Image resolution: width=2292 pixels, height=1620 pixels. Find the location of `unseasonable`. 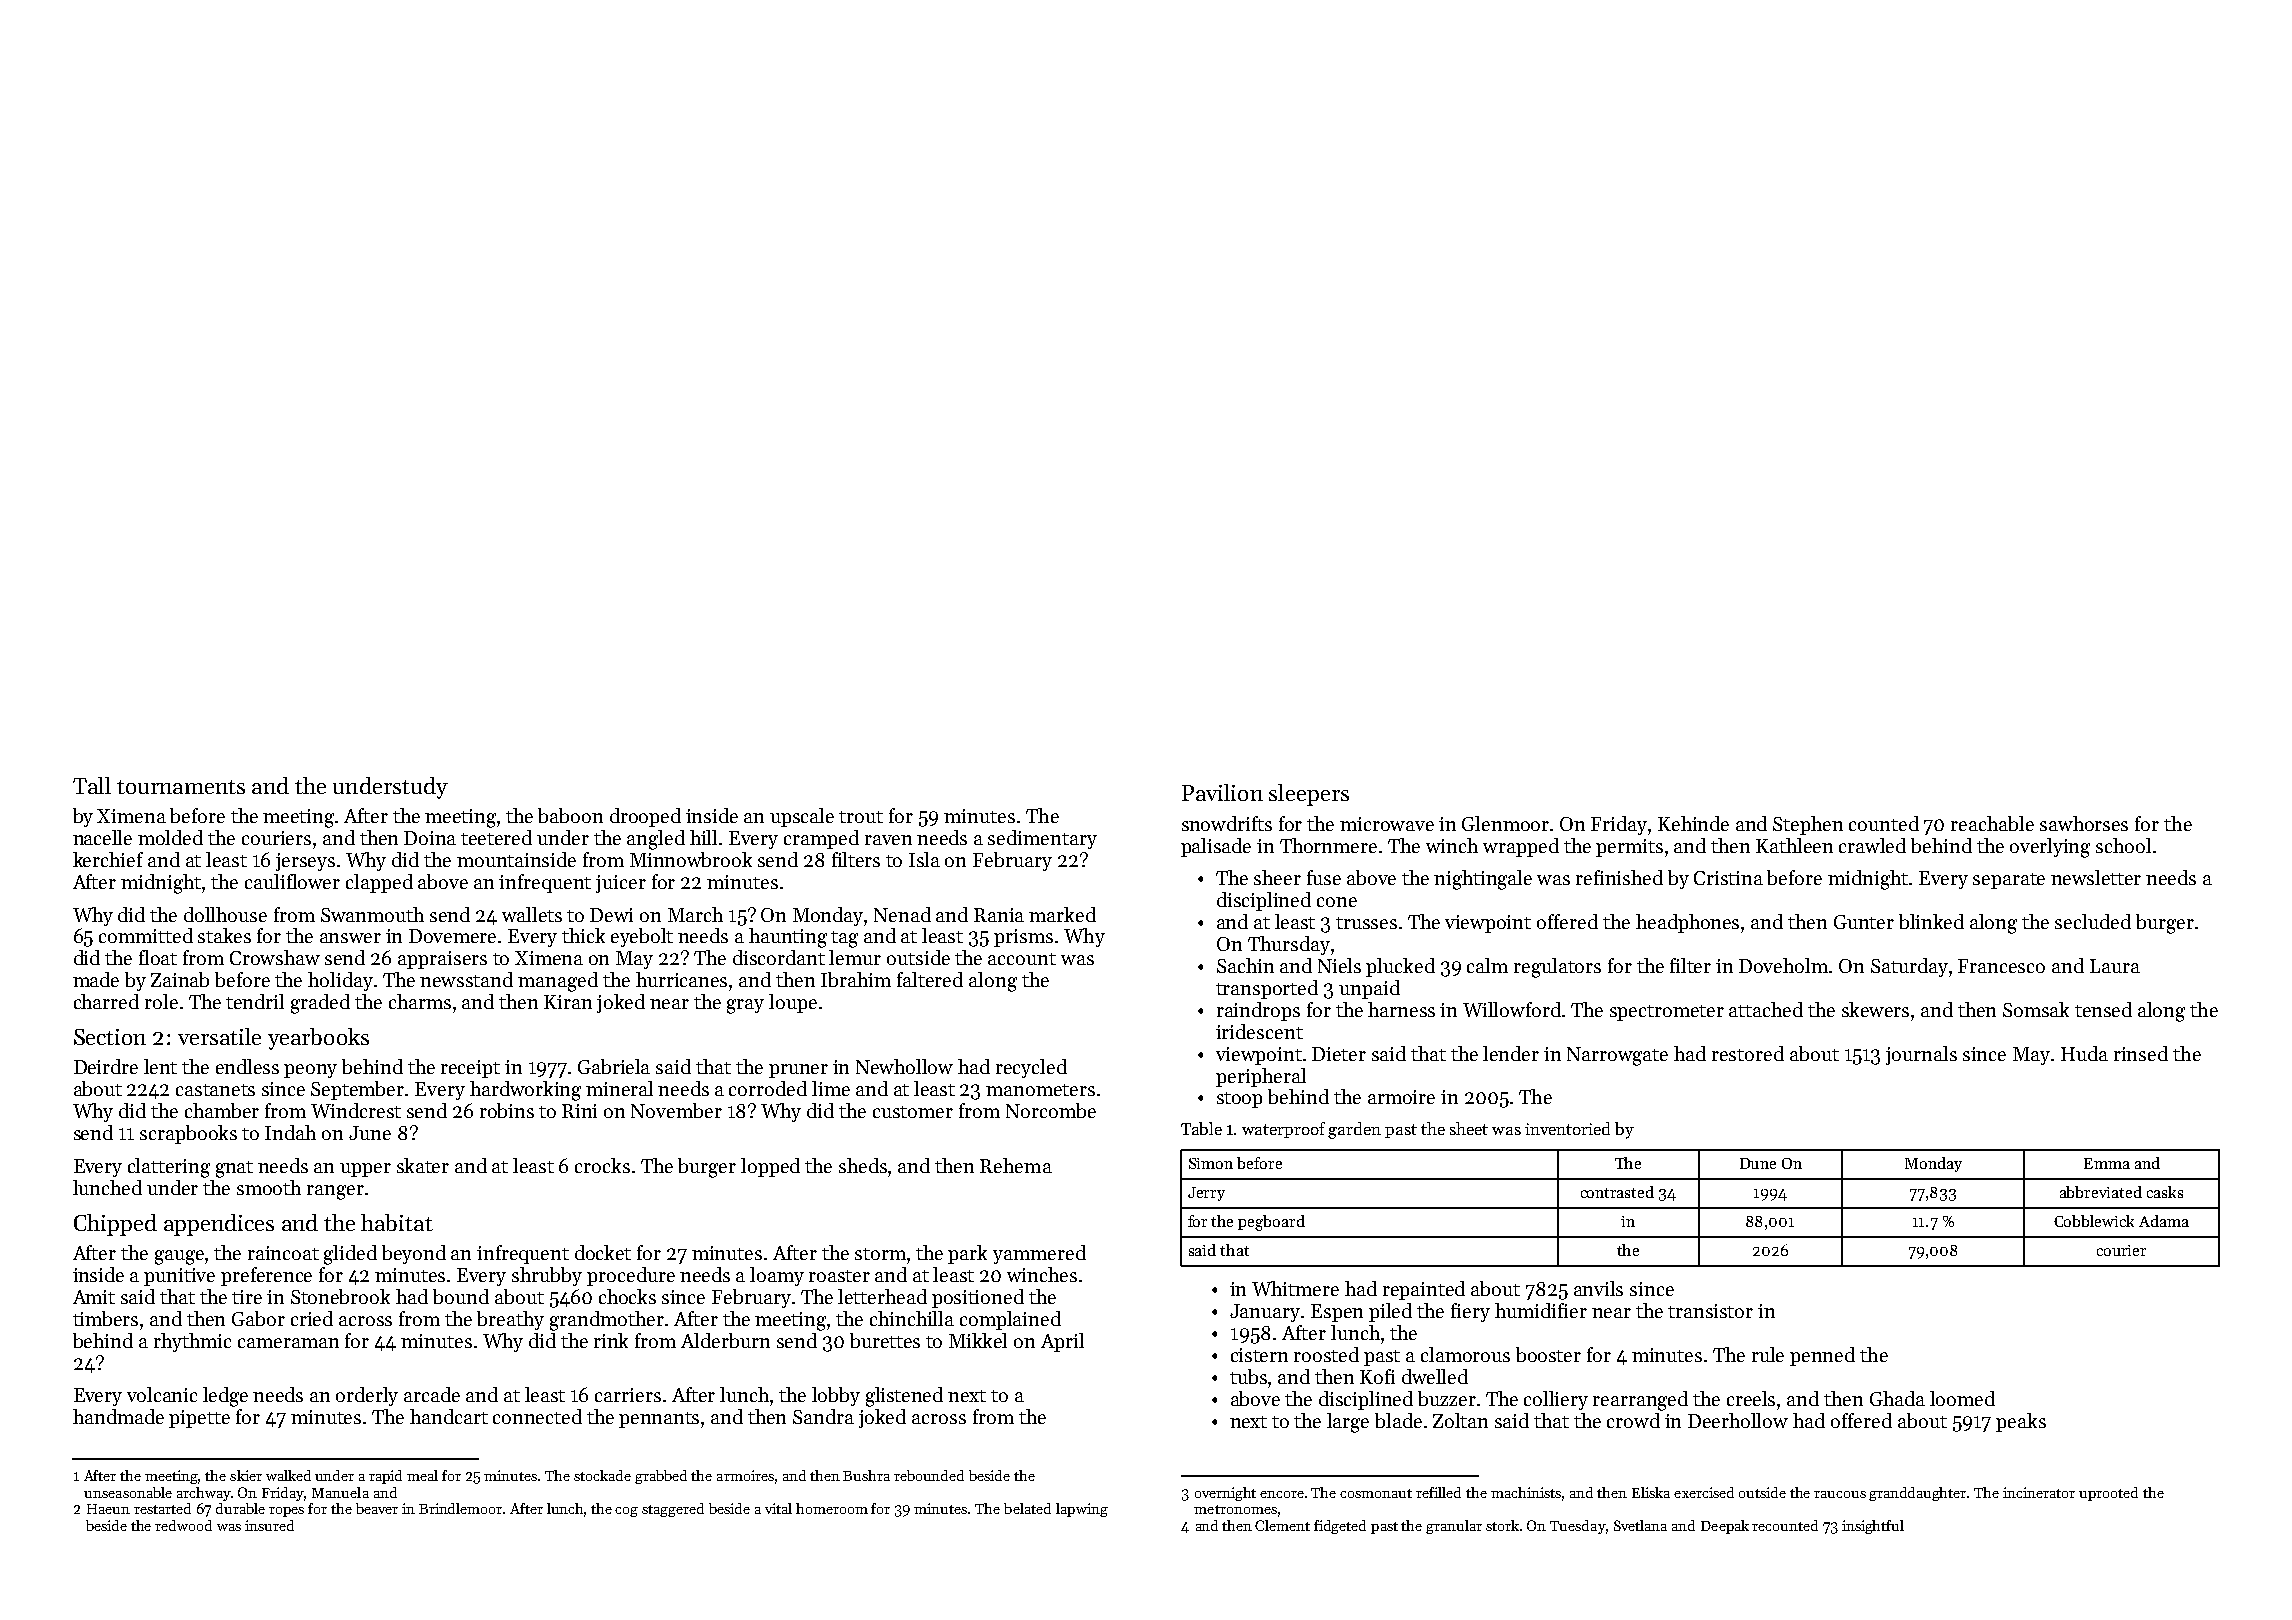

unseasonable is located at coordinates (128, 1492).
